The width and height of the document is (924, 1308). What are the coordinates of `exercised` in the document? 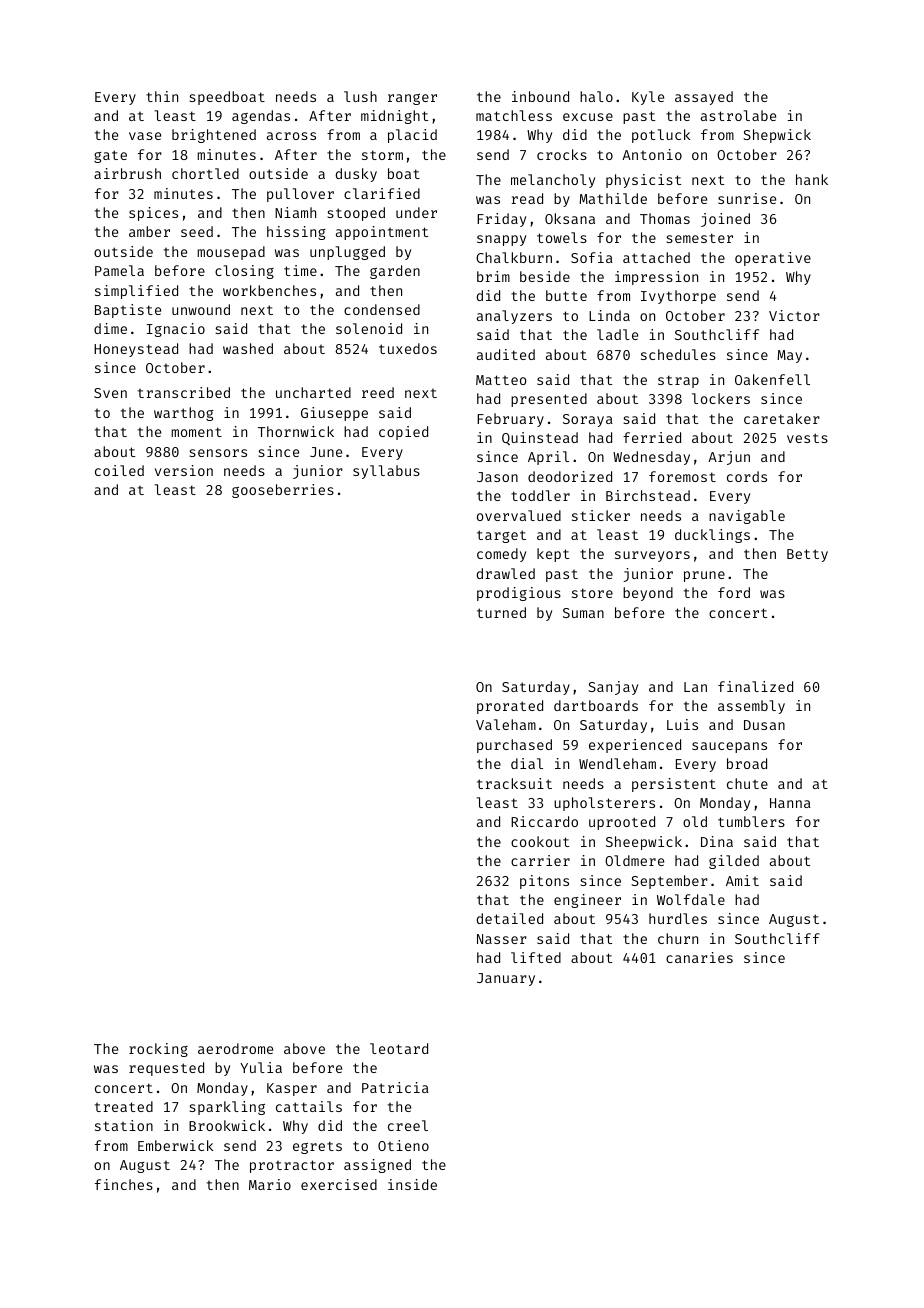 It's located at (339, 1184).
